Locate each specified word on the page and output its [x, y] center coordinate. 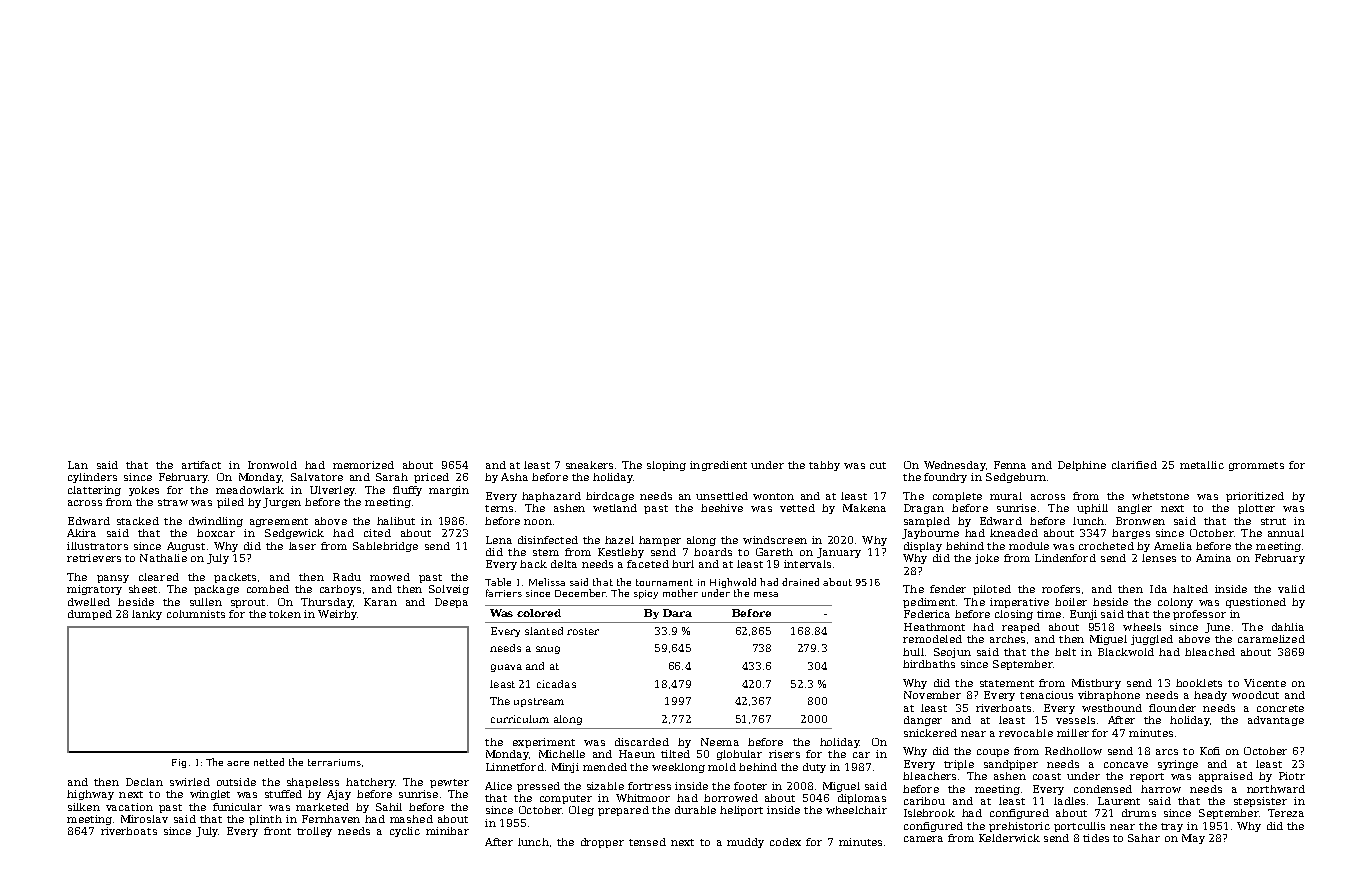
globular [739, 755]
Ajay [339, 795]
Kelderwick [1009, 838]
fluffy [407, 491]
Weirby [337, 615]
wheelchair [856, 810]
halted [1190, 589]
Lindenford [1065, 558]
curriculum [520, 719]
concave [1126, 765]
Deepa [451, 603]
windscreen [775, 540]
